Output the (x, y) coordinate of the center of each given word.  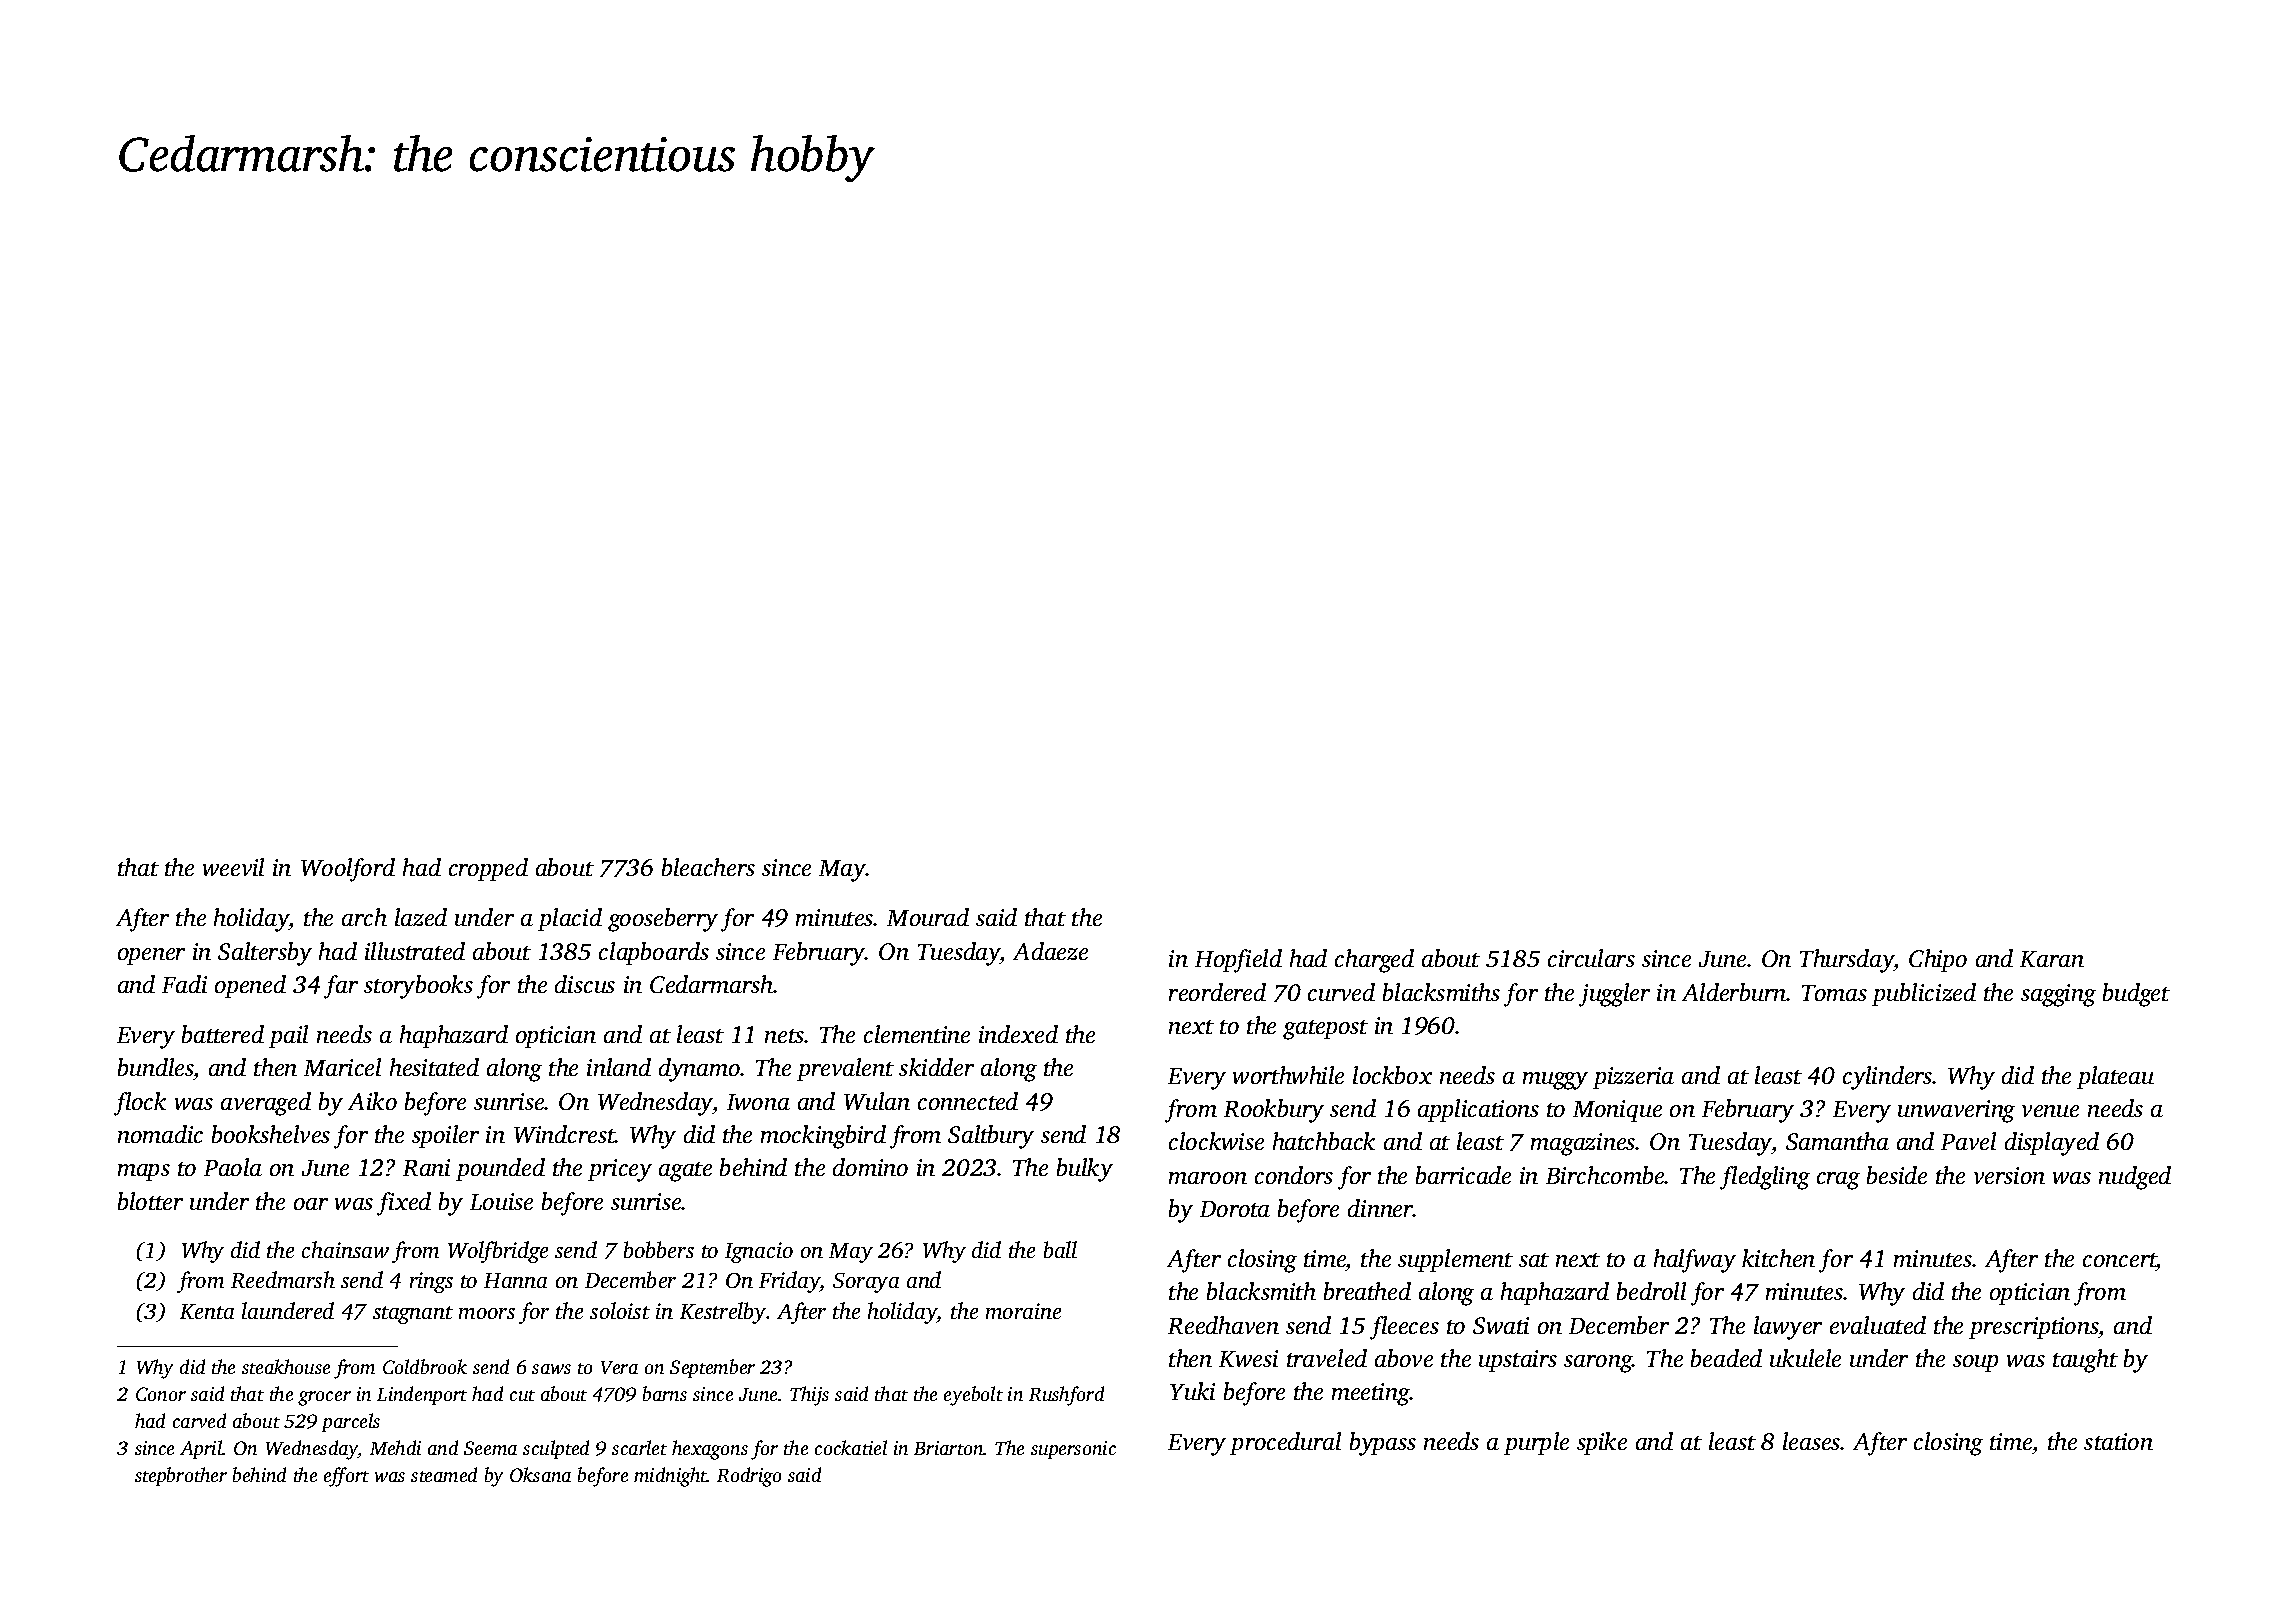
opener (151, 956)
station (2118, 1441)
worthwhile (1288, 1075)
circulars (1591, 958)
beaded (1726, 1358)
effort (346, 1477)
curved (1341, 992)
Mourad (928, 917)
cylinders (1888, 1078)
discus (585, 984)
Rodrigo (749, 1477)
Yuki (1192, 1391)
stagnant (413, 1315)
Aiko (372, 1101)
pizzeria (1633, 1078)
